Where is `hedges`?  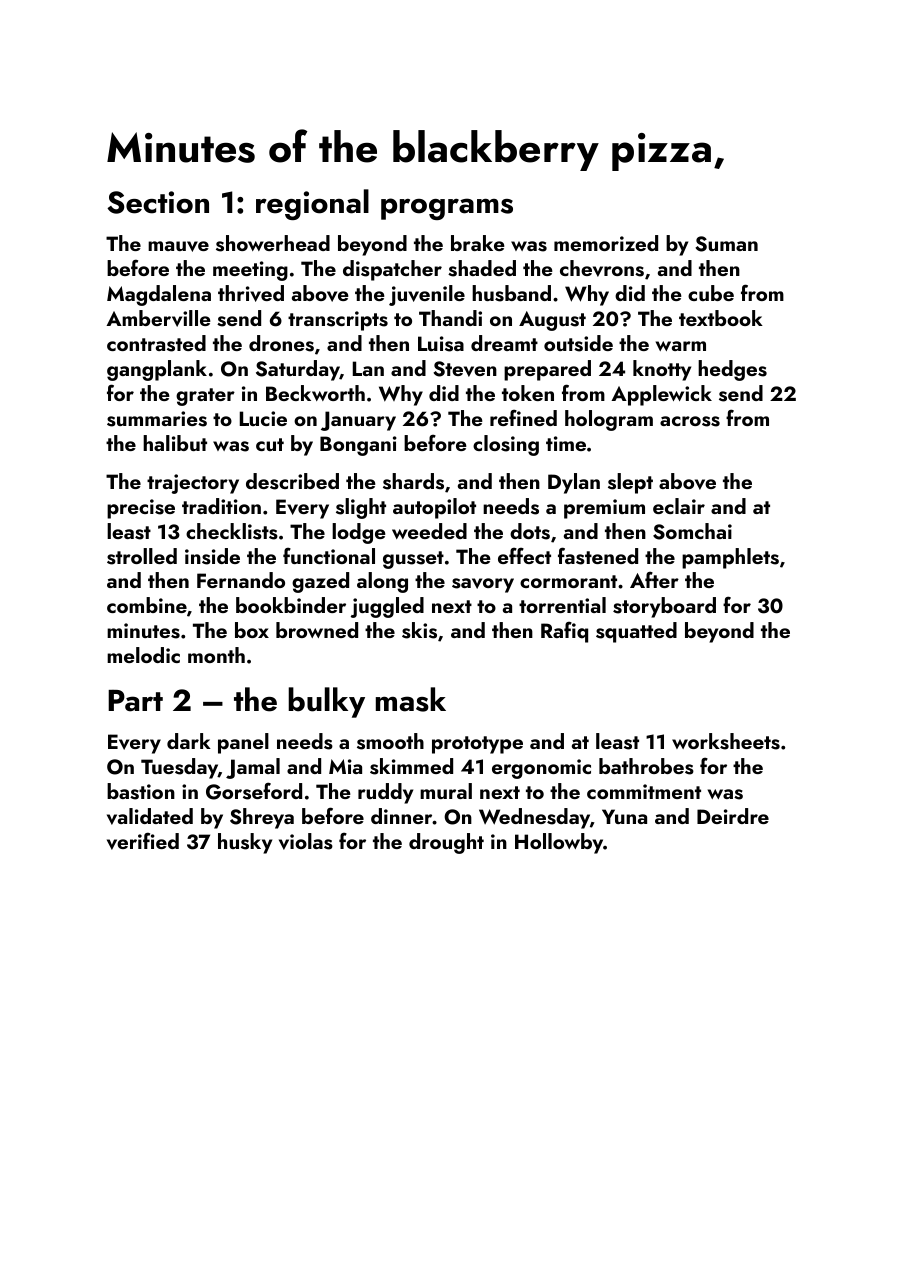 hedges is located at coordinates (732, 370).
